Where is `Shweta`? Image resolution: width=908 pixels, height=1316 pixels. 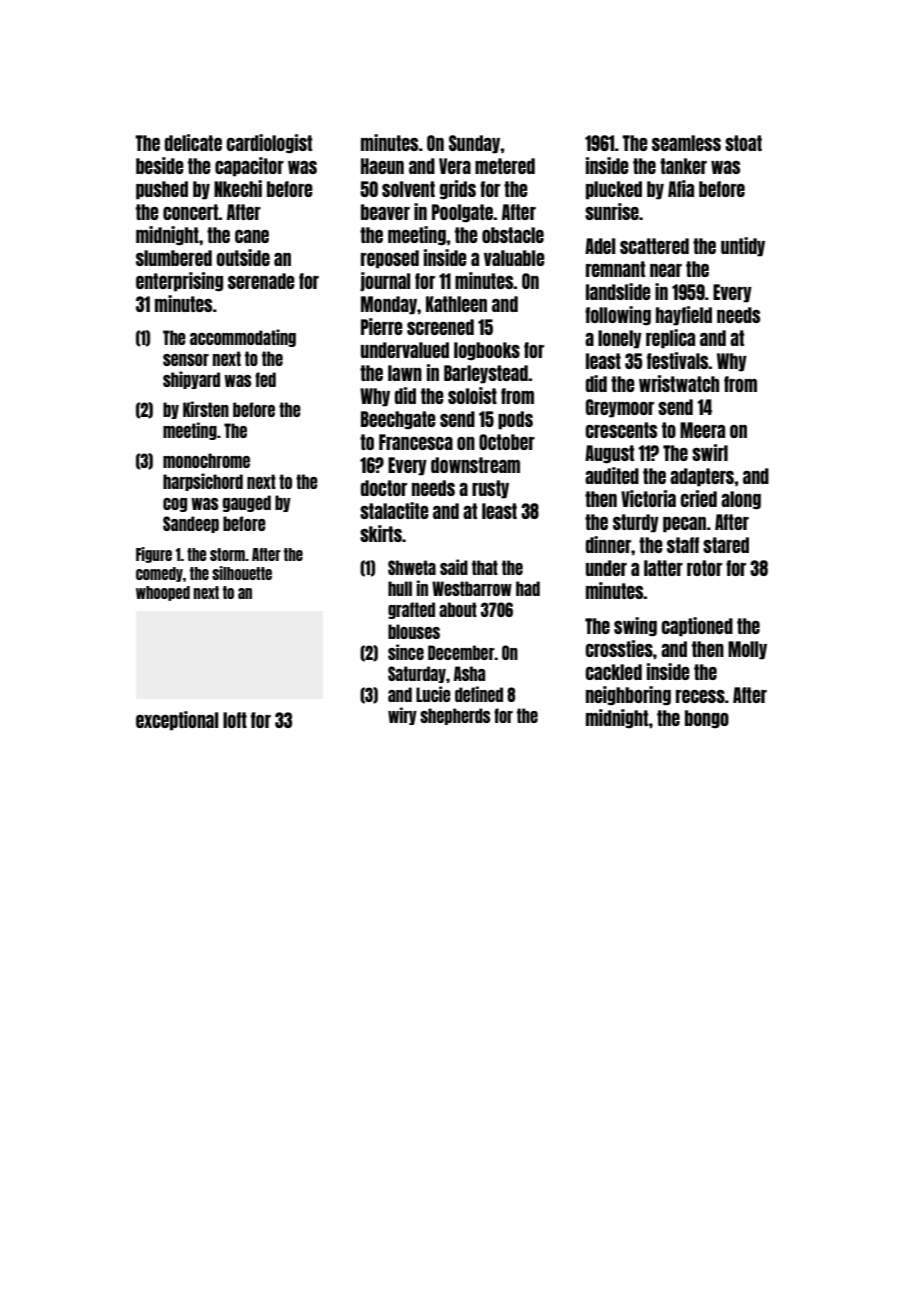
Shweta is located at coordinates (412, 567).
